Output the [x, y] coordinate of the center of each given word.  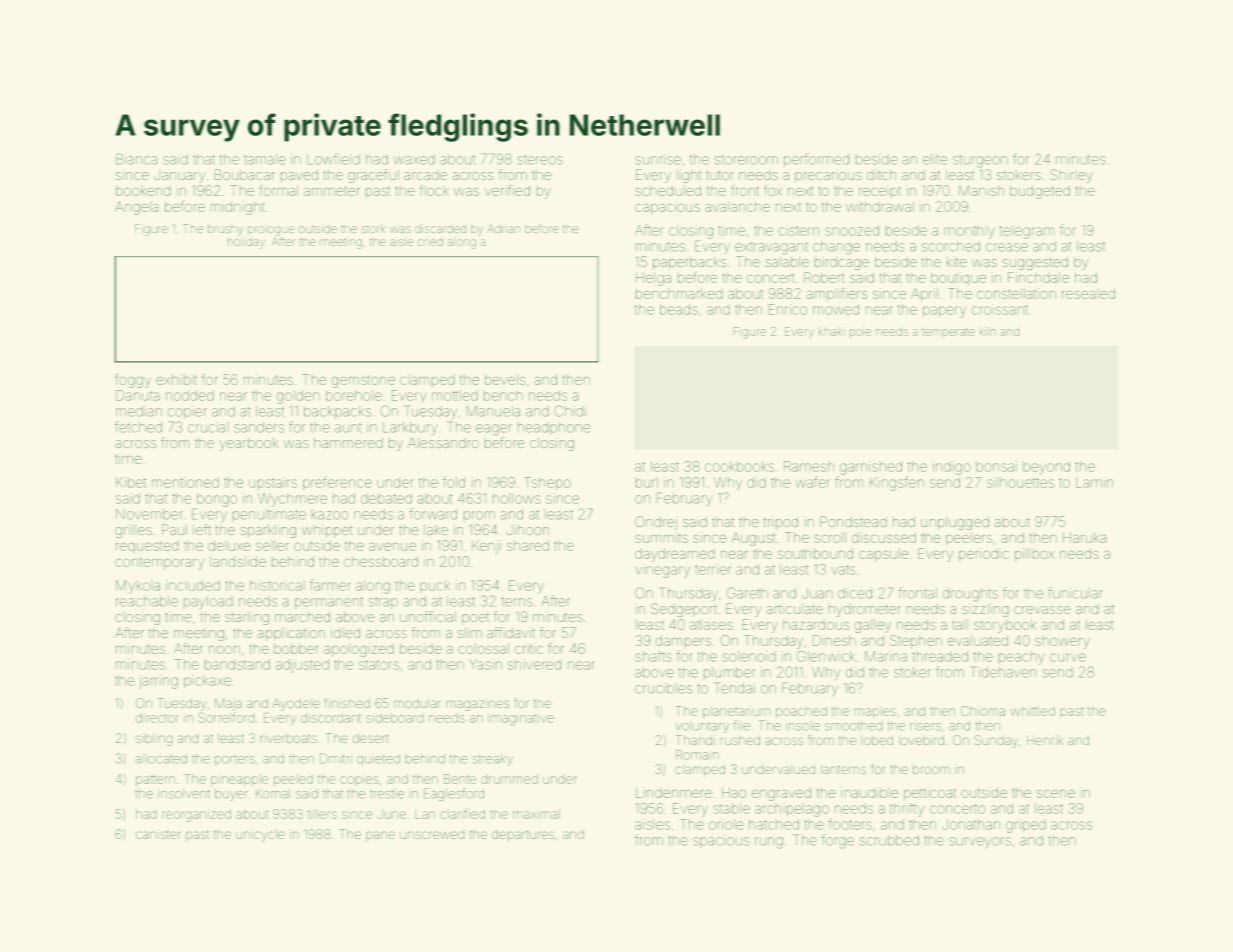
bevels [505, 380]
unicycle [260, 836]
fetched [138, 427]
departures [523, 835]
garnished [871, 468]
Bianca [136, 159]
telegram [1027, 232]
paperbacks [689, 263]
